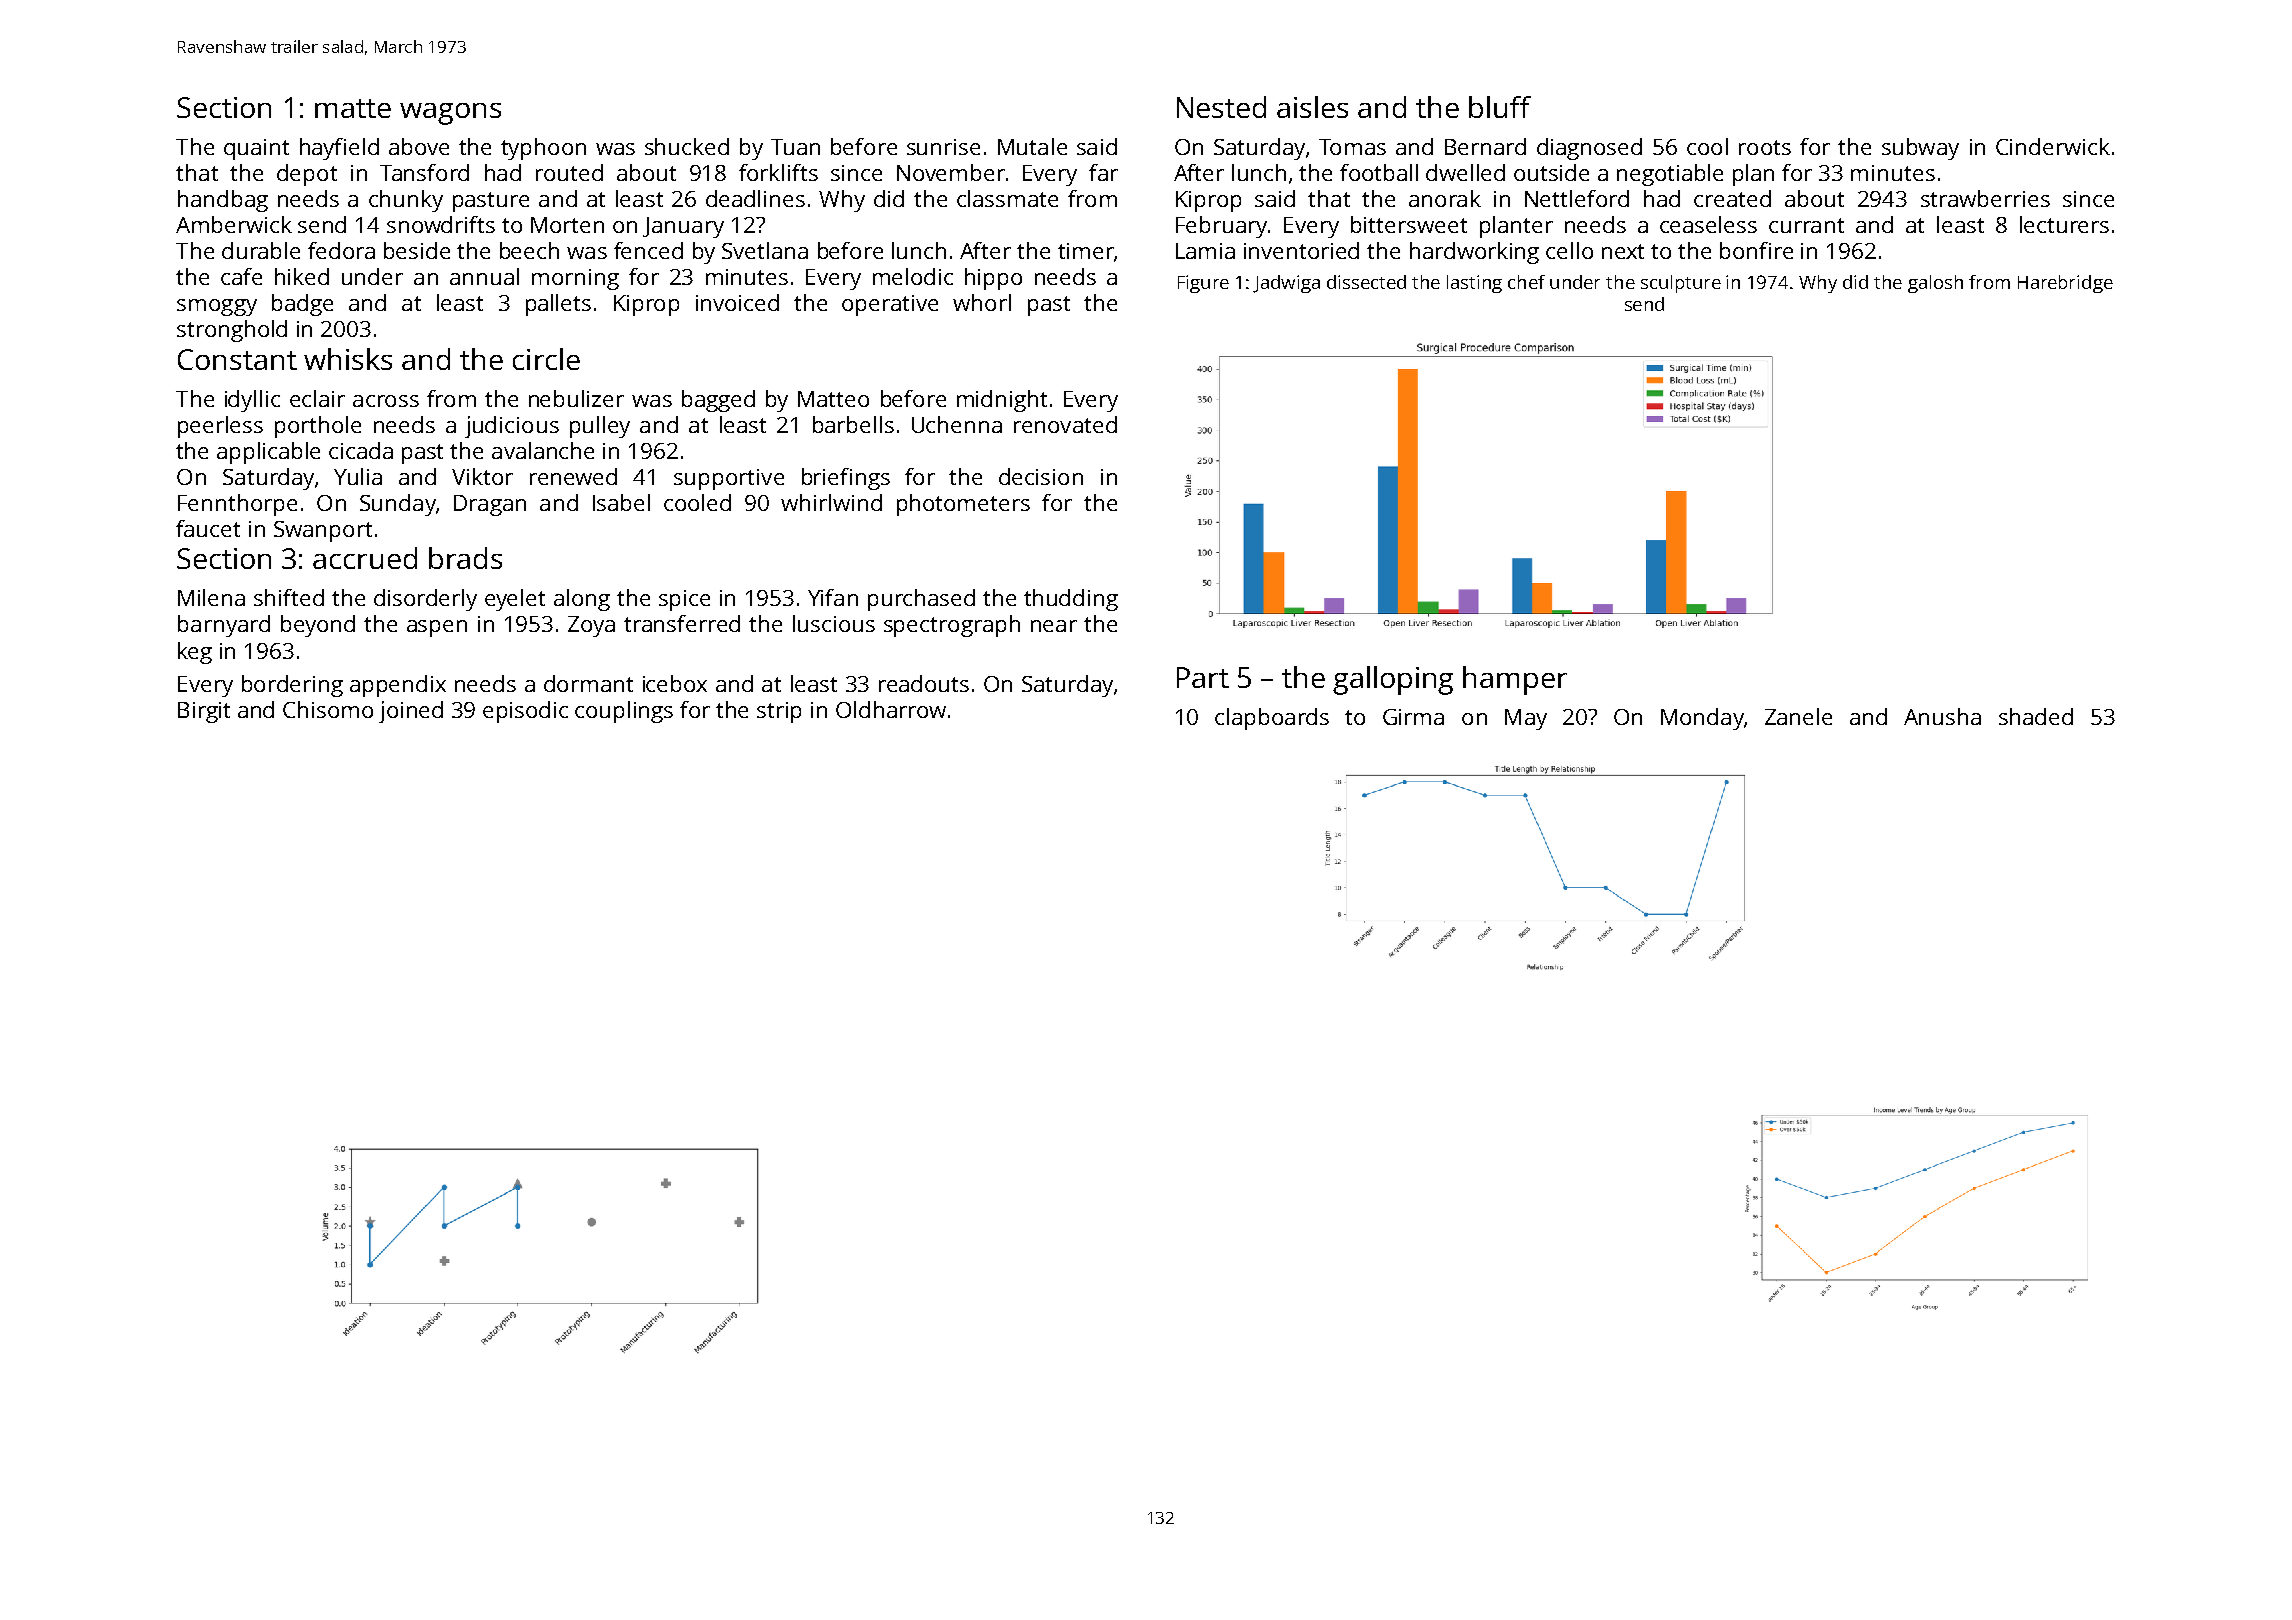 Image resolution: width=2292 pixels, height=1620 pixels. I want to click on Harebridge, so click(2065, 284).
